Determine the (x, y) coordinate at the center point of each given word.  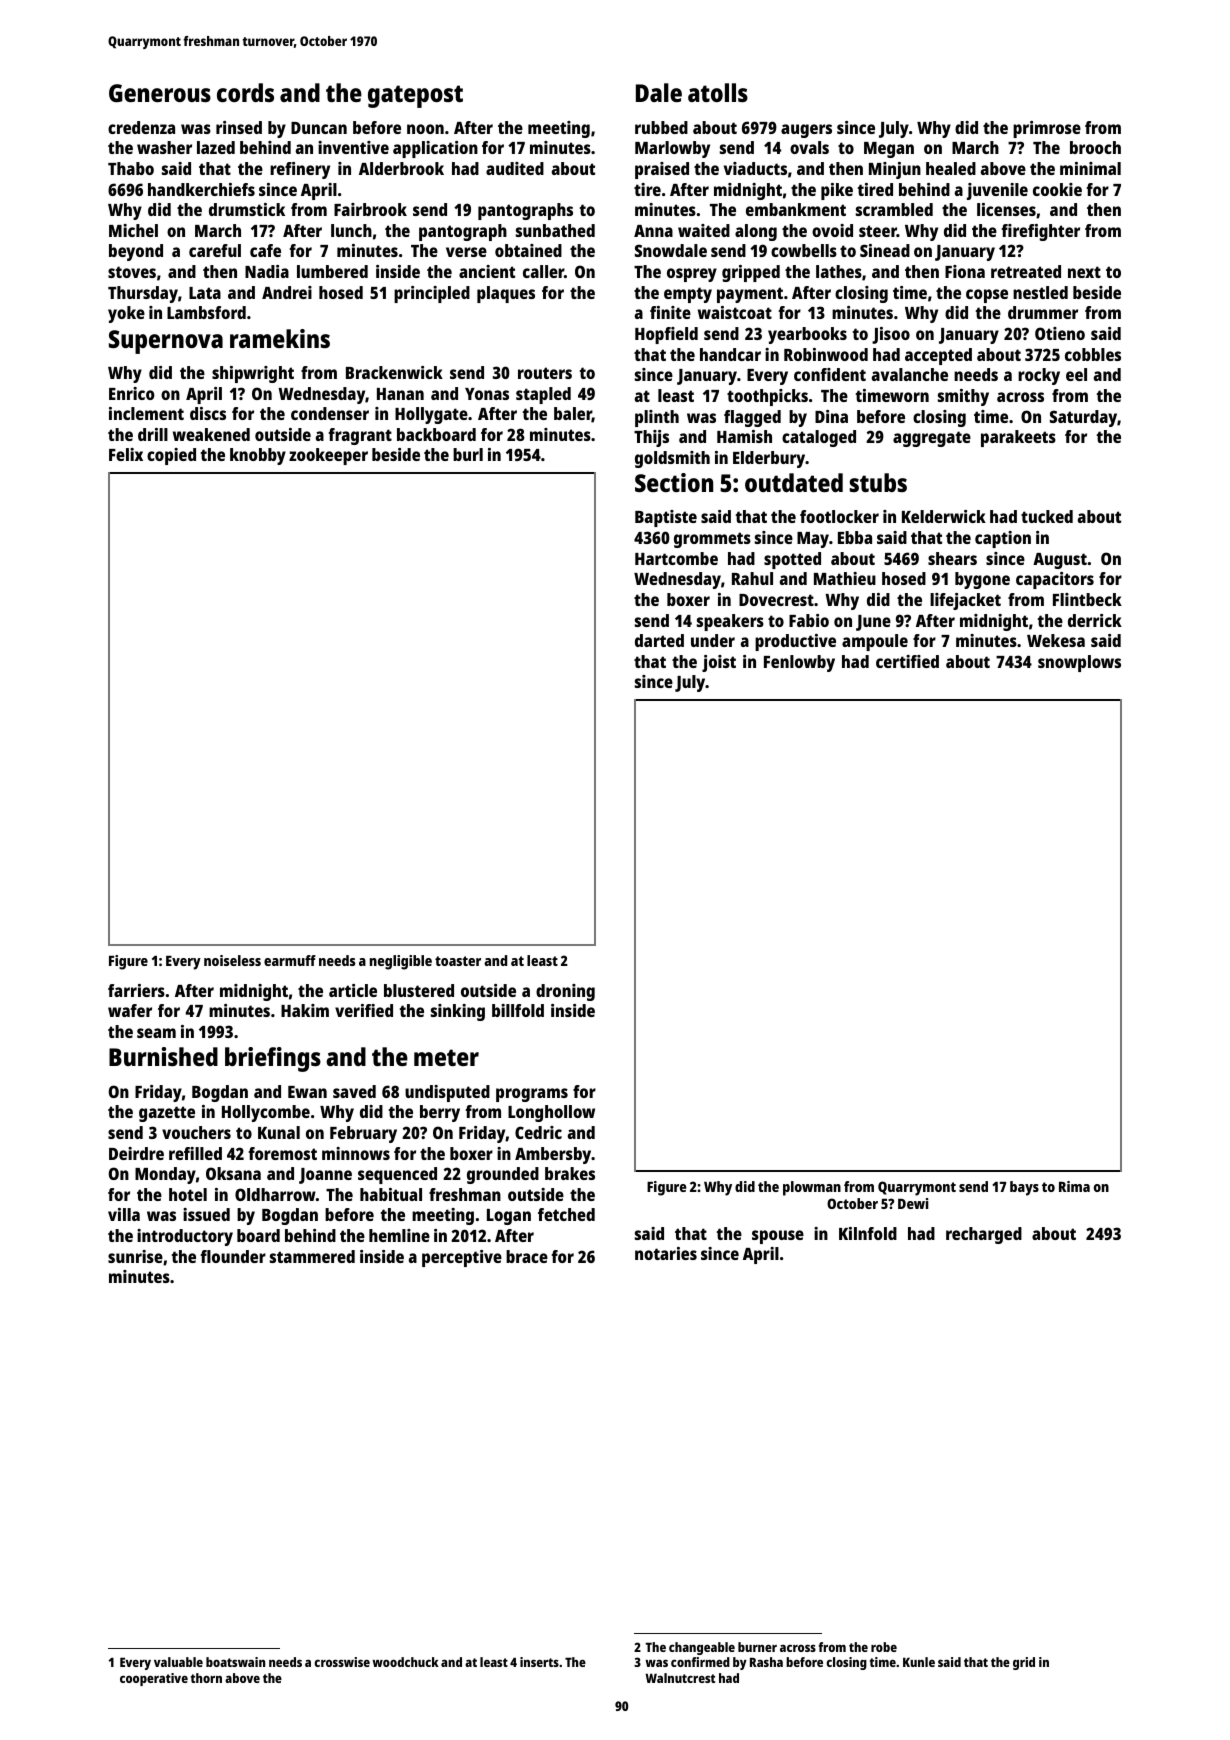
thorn (206, 1678)
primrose (1047, 129)
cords (245, 92)
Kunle (919, 1662)
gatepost (415, 96)
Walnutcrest (680, 1678)
